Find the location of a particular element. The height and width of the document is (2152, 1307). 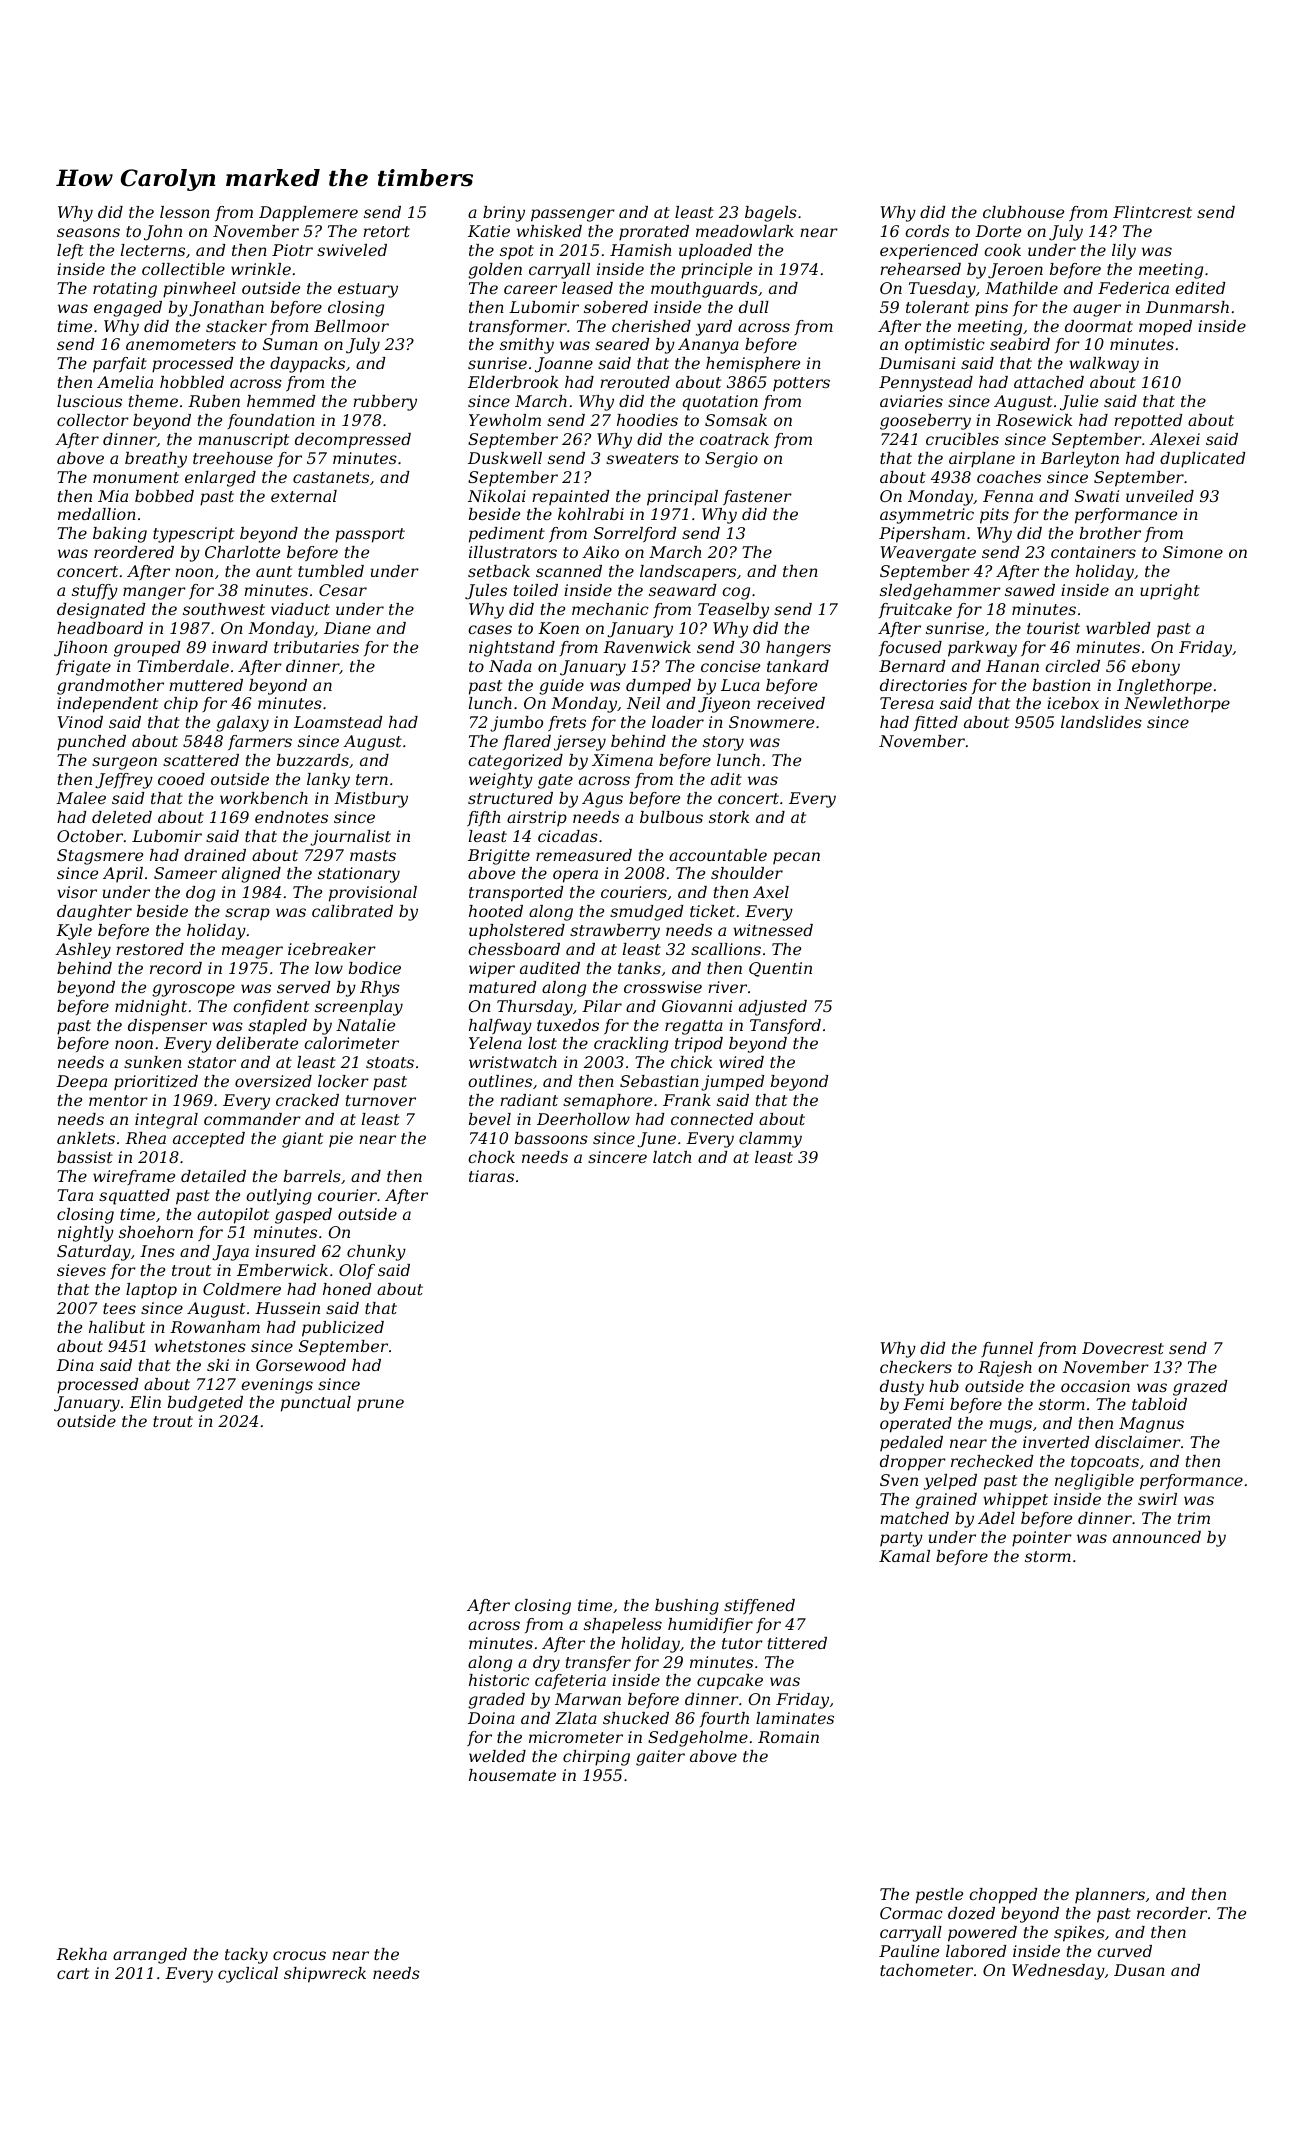

stuffy is located at coordinates (95, 592).
